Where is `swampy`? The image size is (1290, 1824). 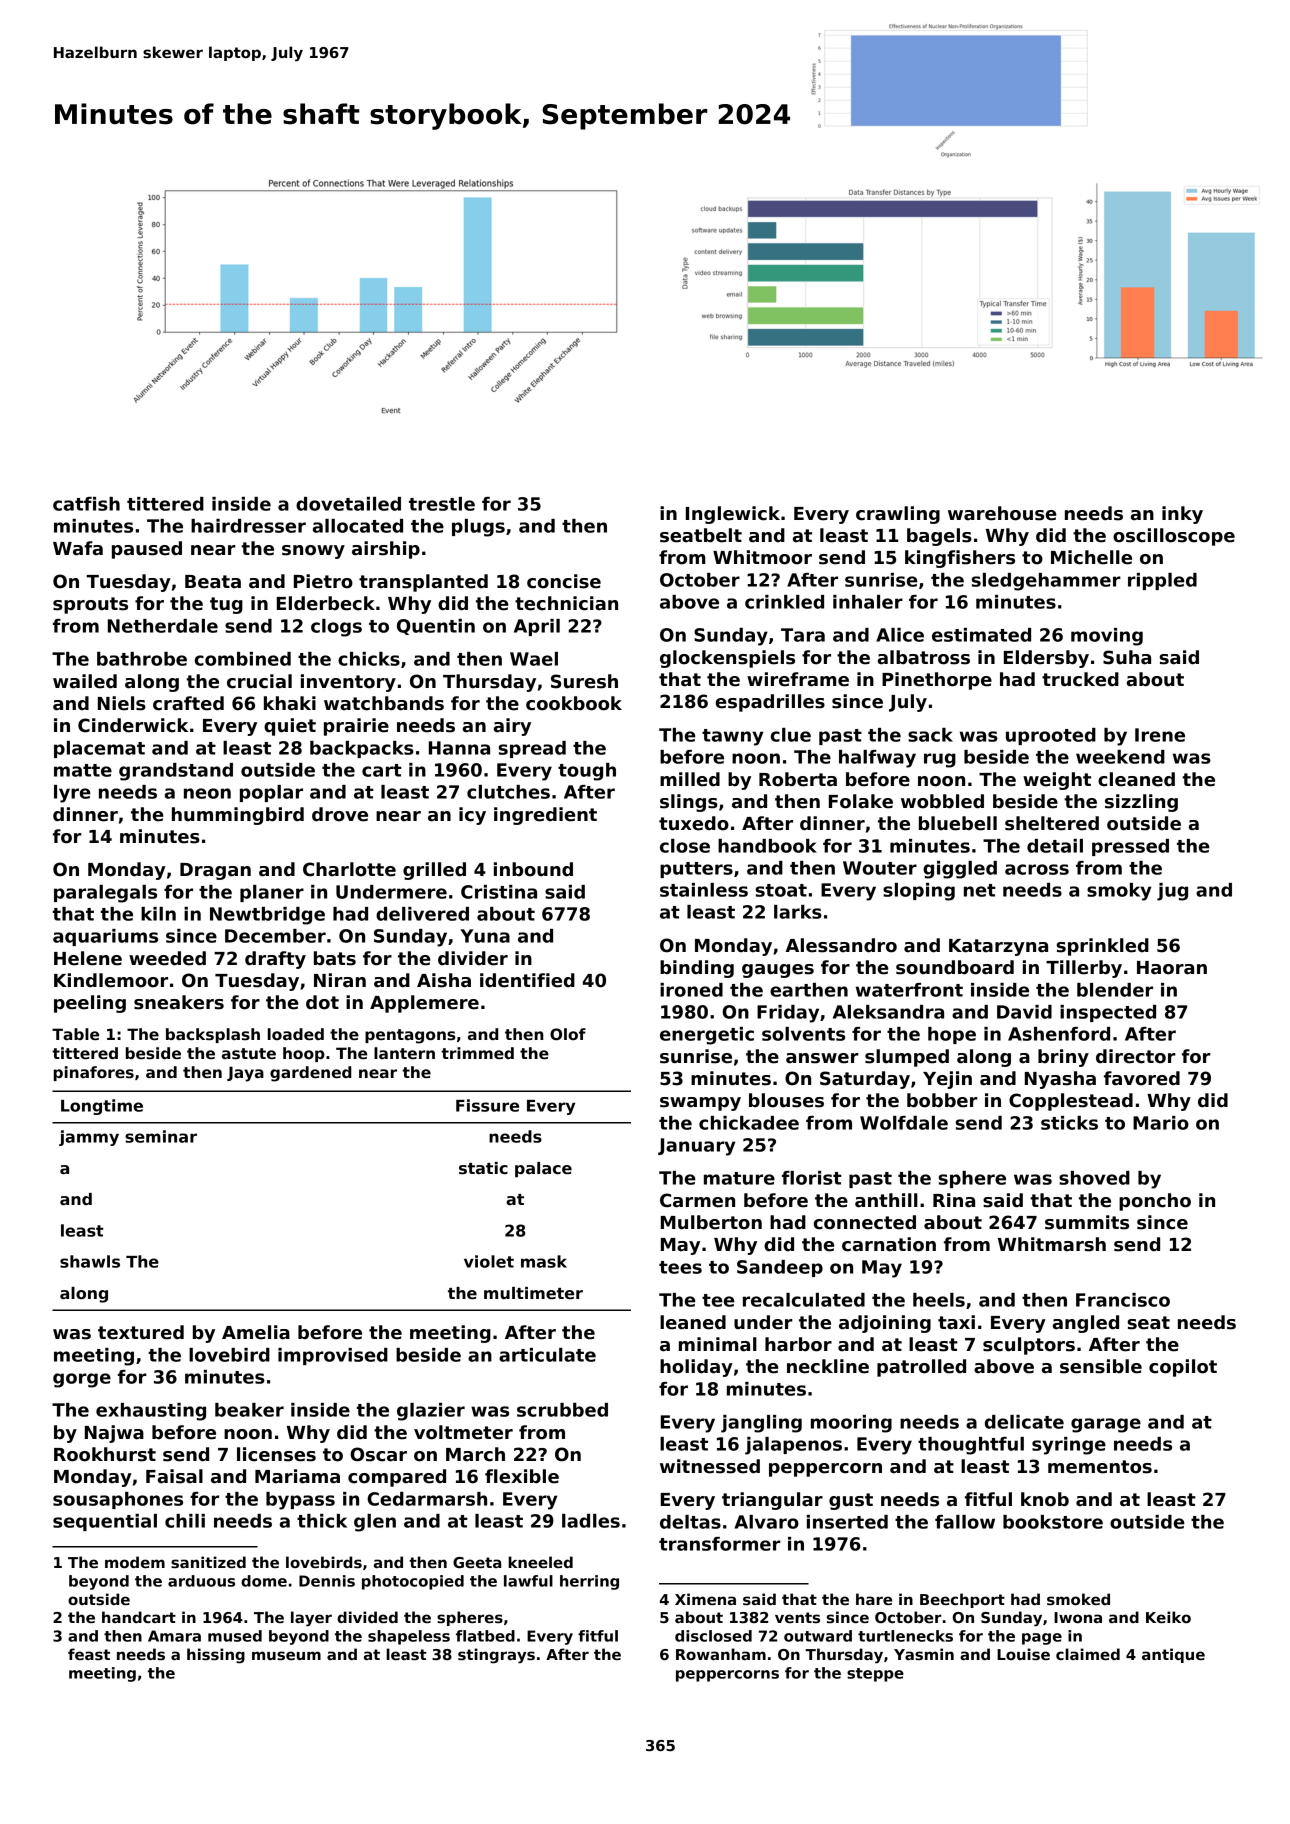 swampy is located at coordinates (700, 1104).
